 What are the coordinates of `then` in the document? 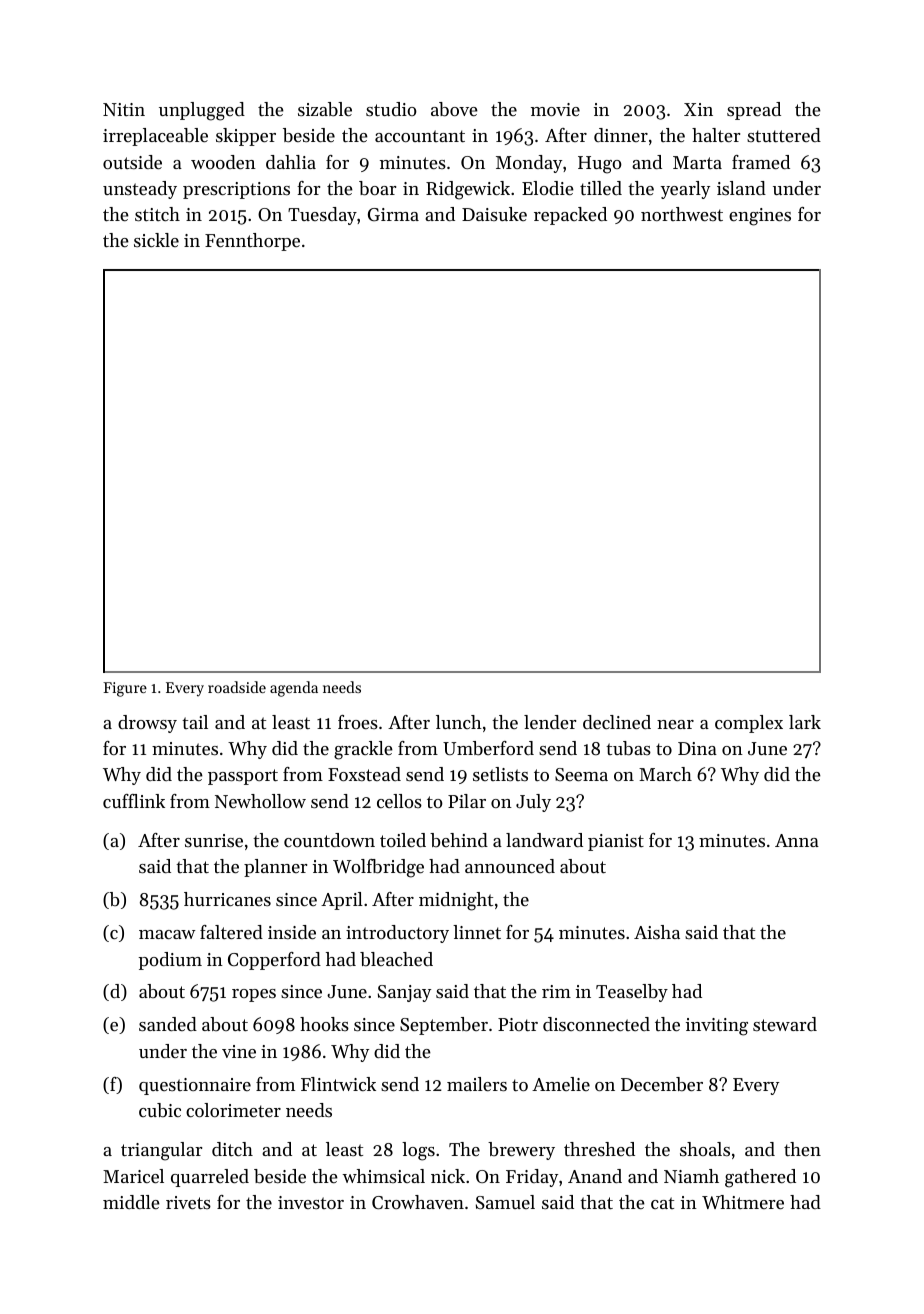 It's located at (802, 1149).
